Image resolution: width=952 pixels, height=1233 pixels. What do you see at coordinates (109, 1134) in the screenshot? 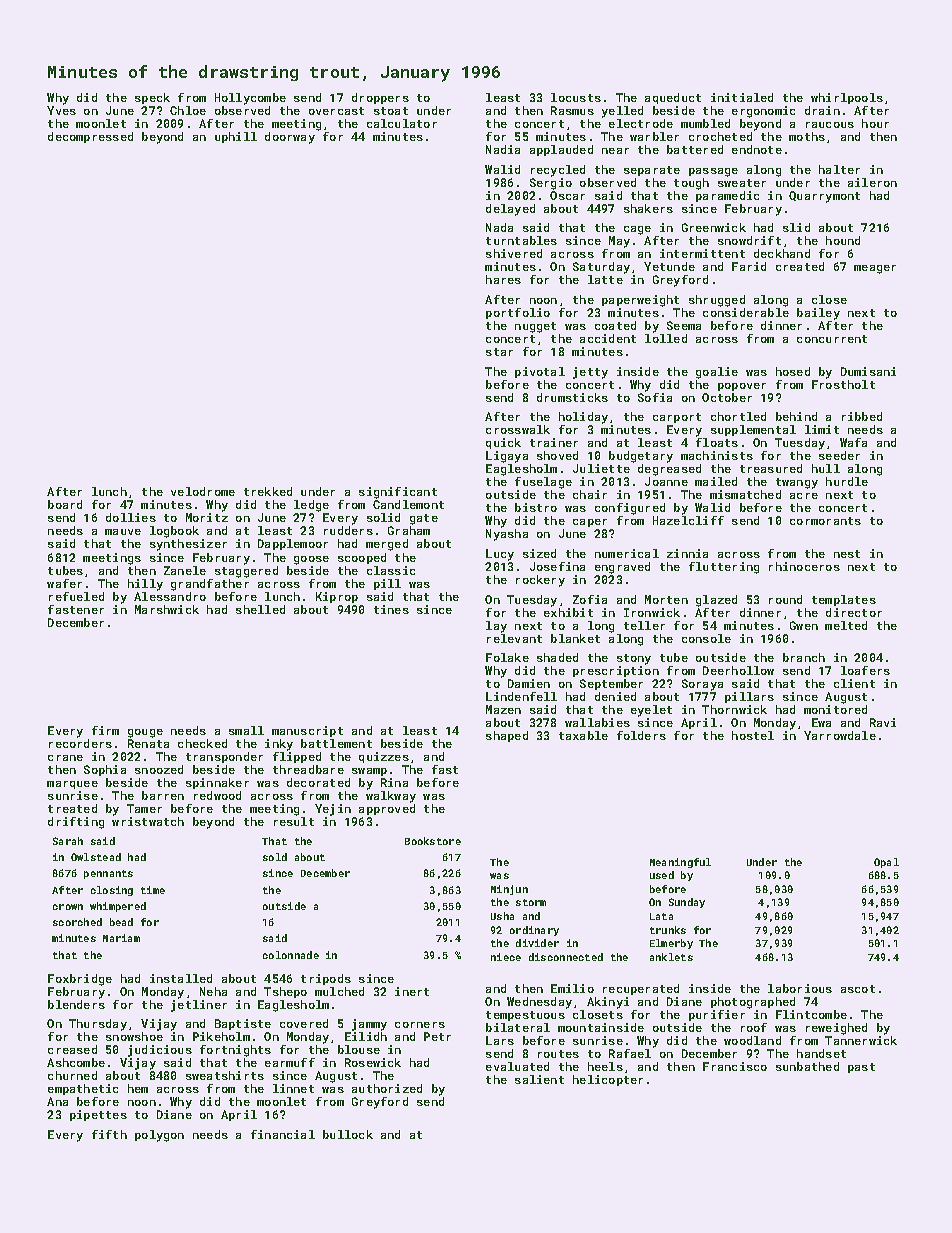
I see `fifth` at bounding box center [109, 1134].
